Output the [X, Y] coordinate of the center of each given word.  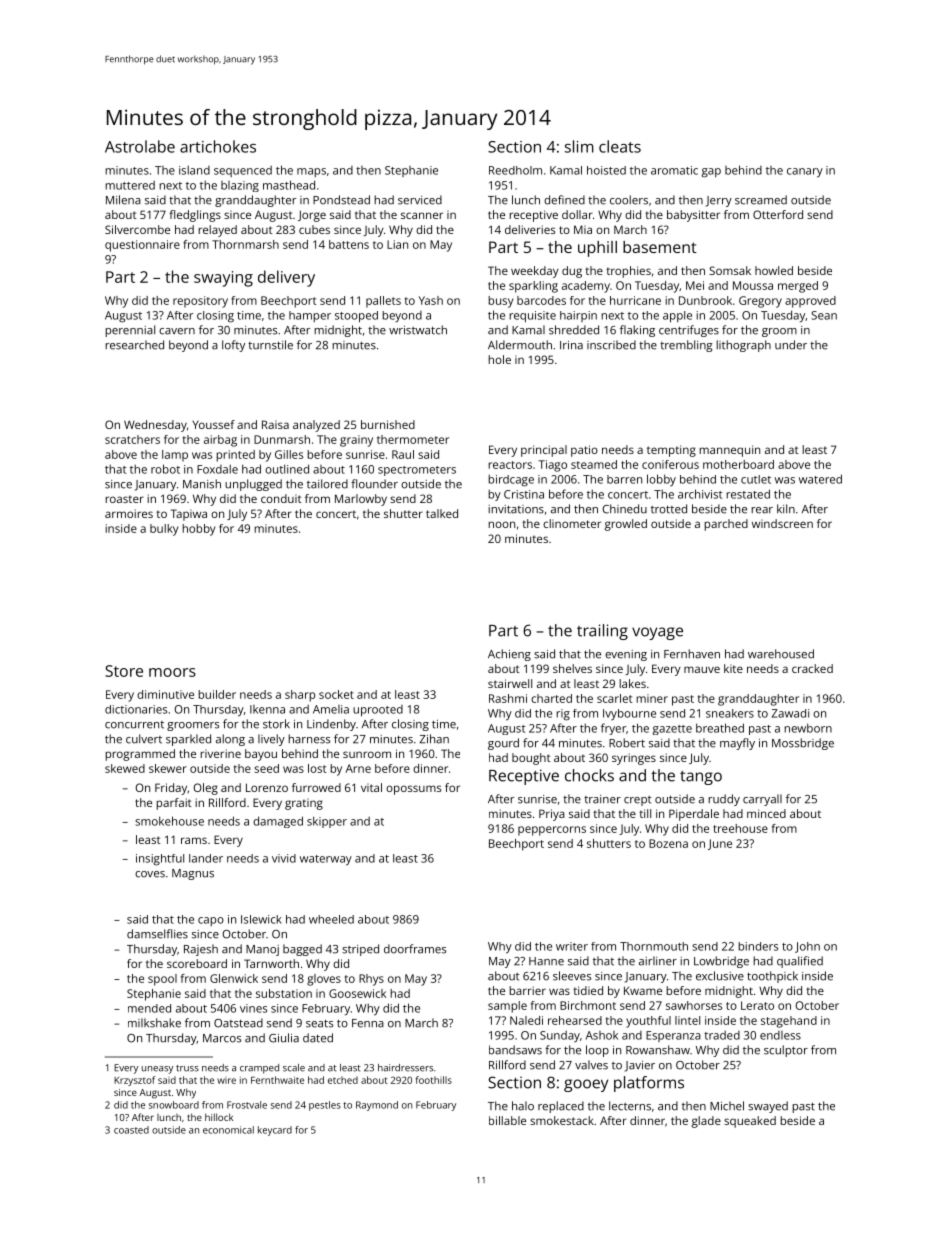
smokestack [562, 1120]
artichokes [218, 146]
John [807, 947]
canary [805, 173]
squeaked [750, 1122]
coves [150, 874]
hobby [198, 530]
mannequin [729, 451]
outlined [287, 469]
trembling [686, 346]
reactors [510, 465]
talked [442, 513]
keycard [275, 1131]
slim [579, 146]
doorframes [415, 949]
